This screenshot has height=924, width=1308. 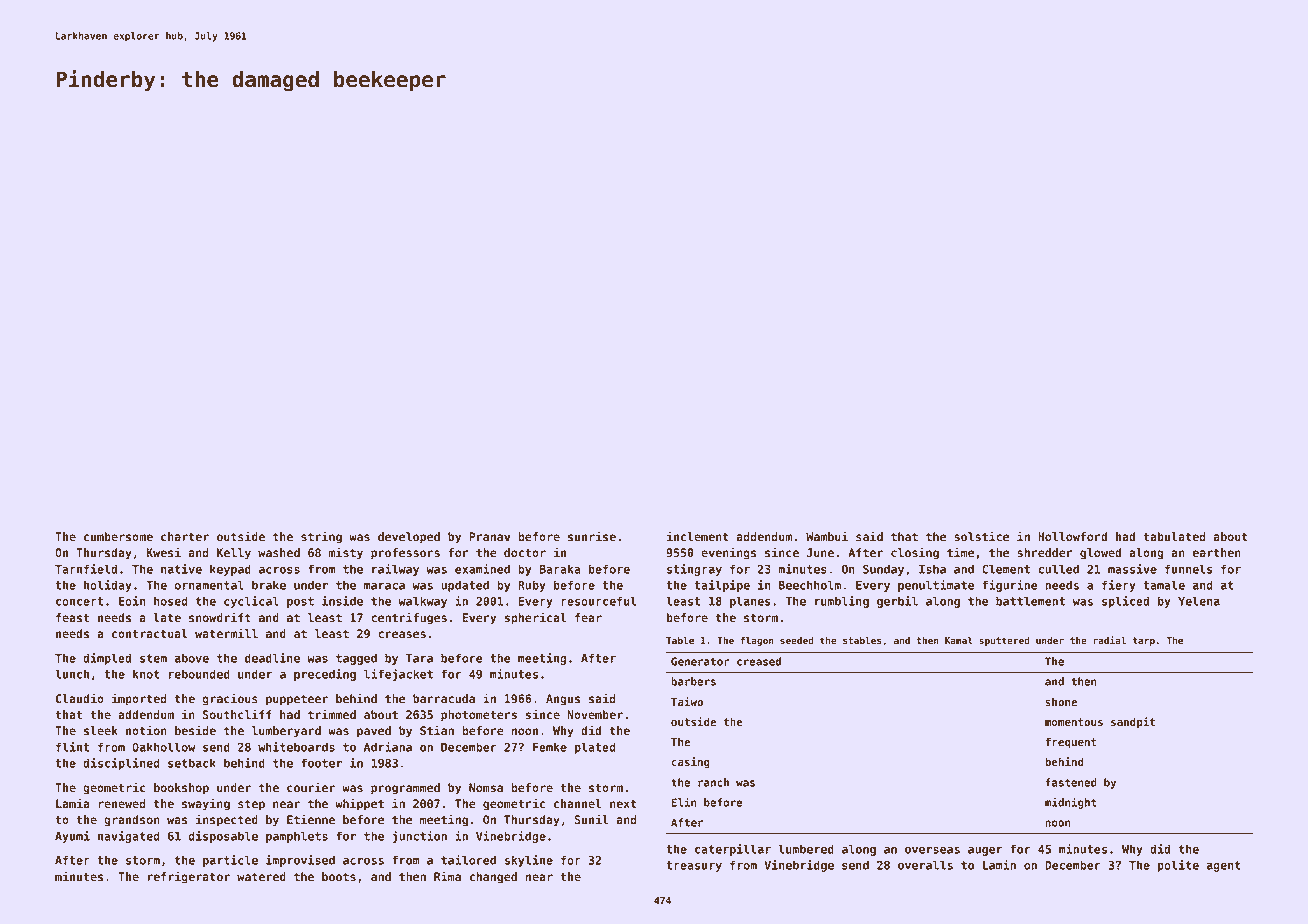 What do you see at coordinates (1071, 782) in the screenshot?
I see `fastened` at bounding box center [1071, 782].
